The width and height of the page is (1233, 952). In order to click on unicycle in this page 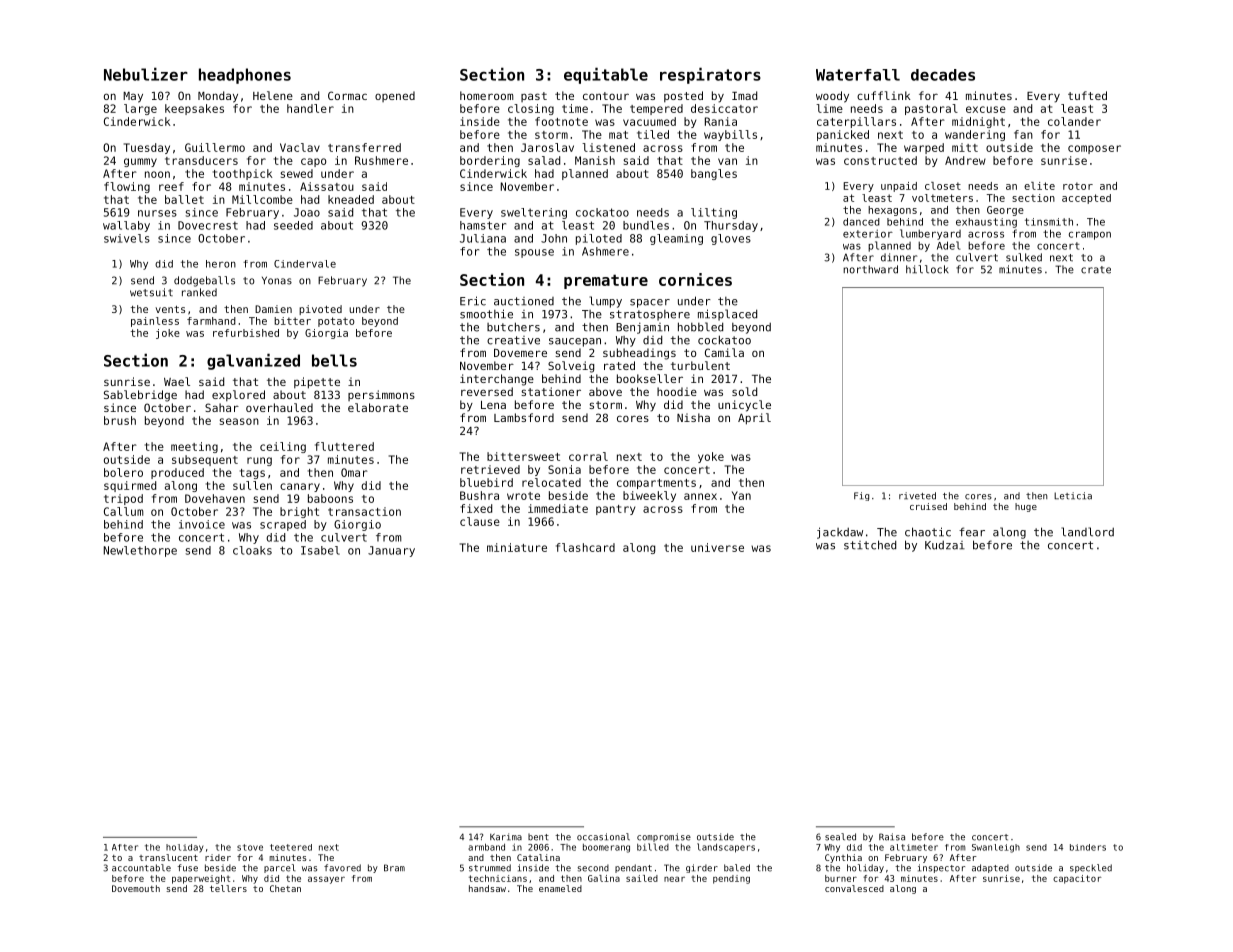, I will do `click(744, 406)`.
